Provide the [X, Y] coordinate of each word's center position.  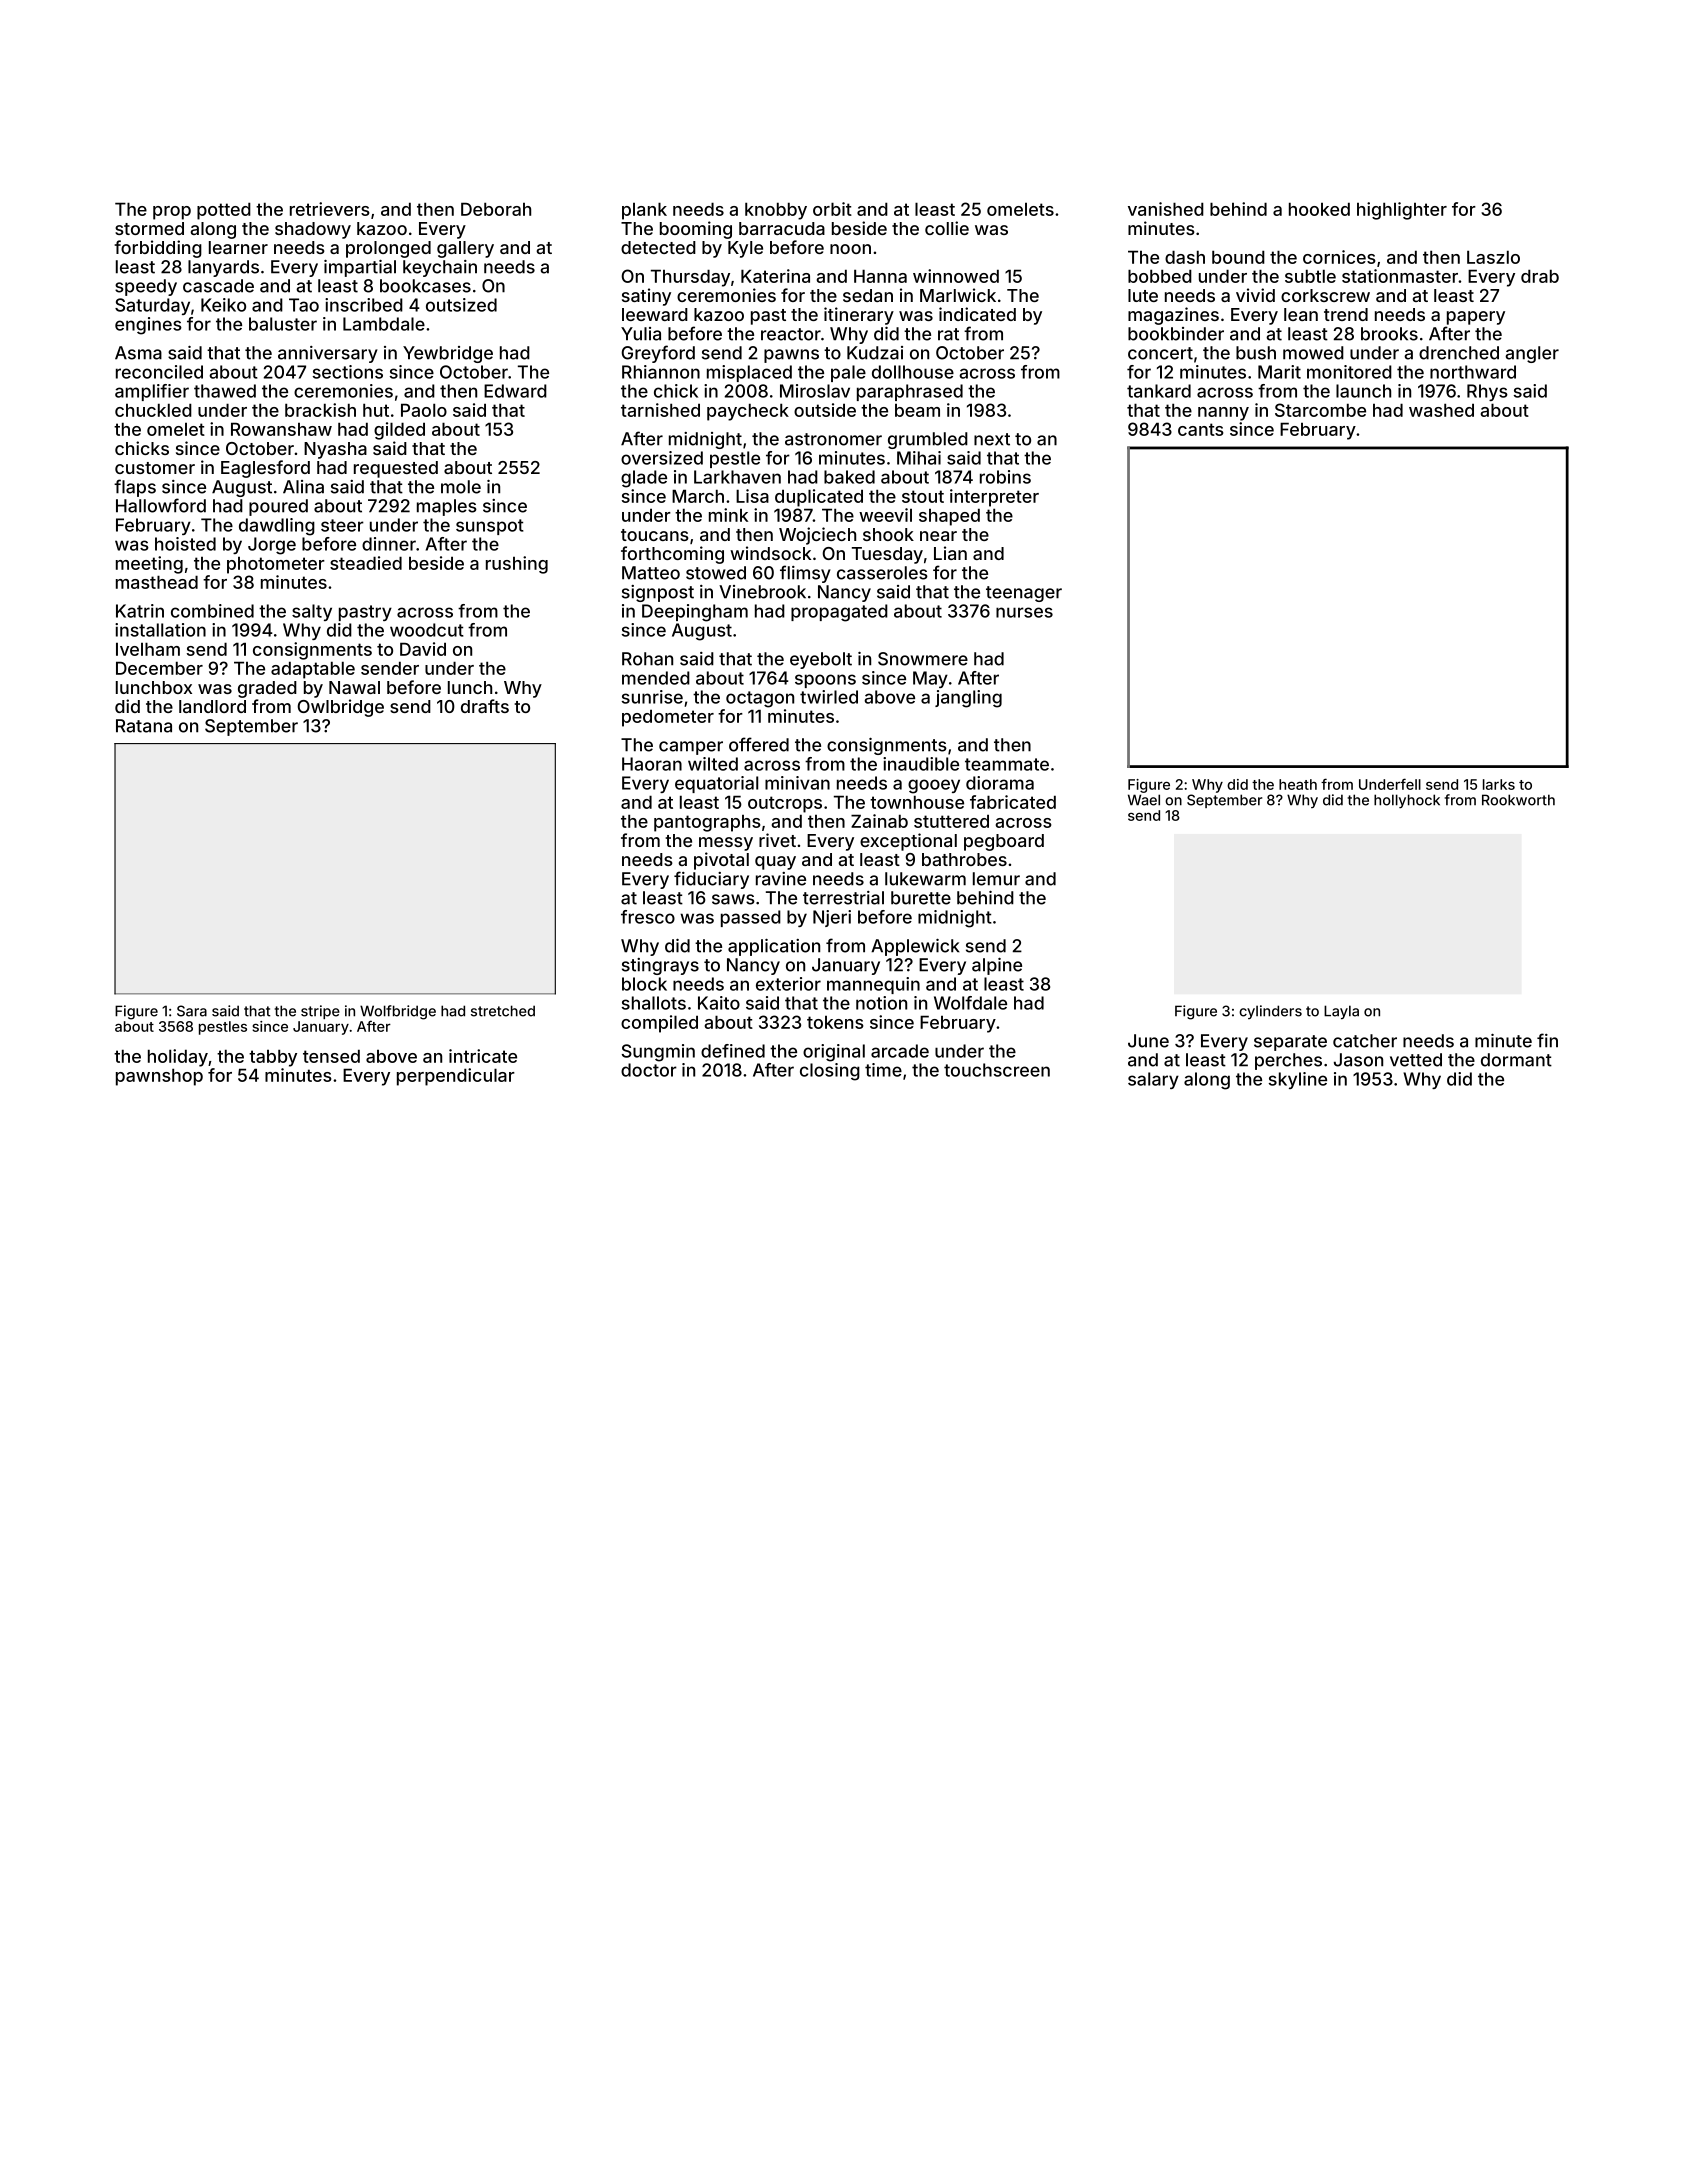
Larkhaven [737, 477]
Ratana [144, 726]
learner [238, 247]
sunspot [490, 527]
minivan [797, 783]
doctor [649, 1070]
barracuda [782, 228]
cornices [1339, 257]
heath [1298, 784]
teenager [1024, 594]
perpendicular [456, 1077]
